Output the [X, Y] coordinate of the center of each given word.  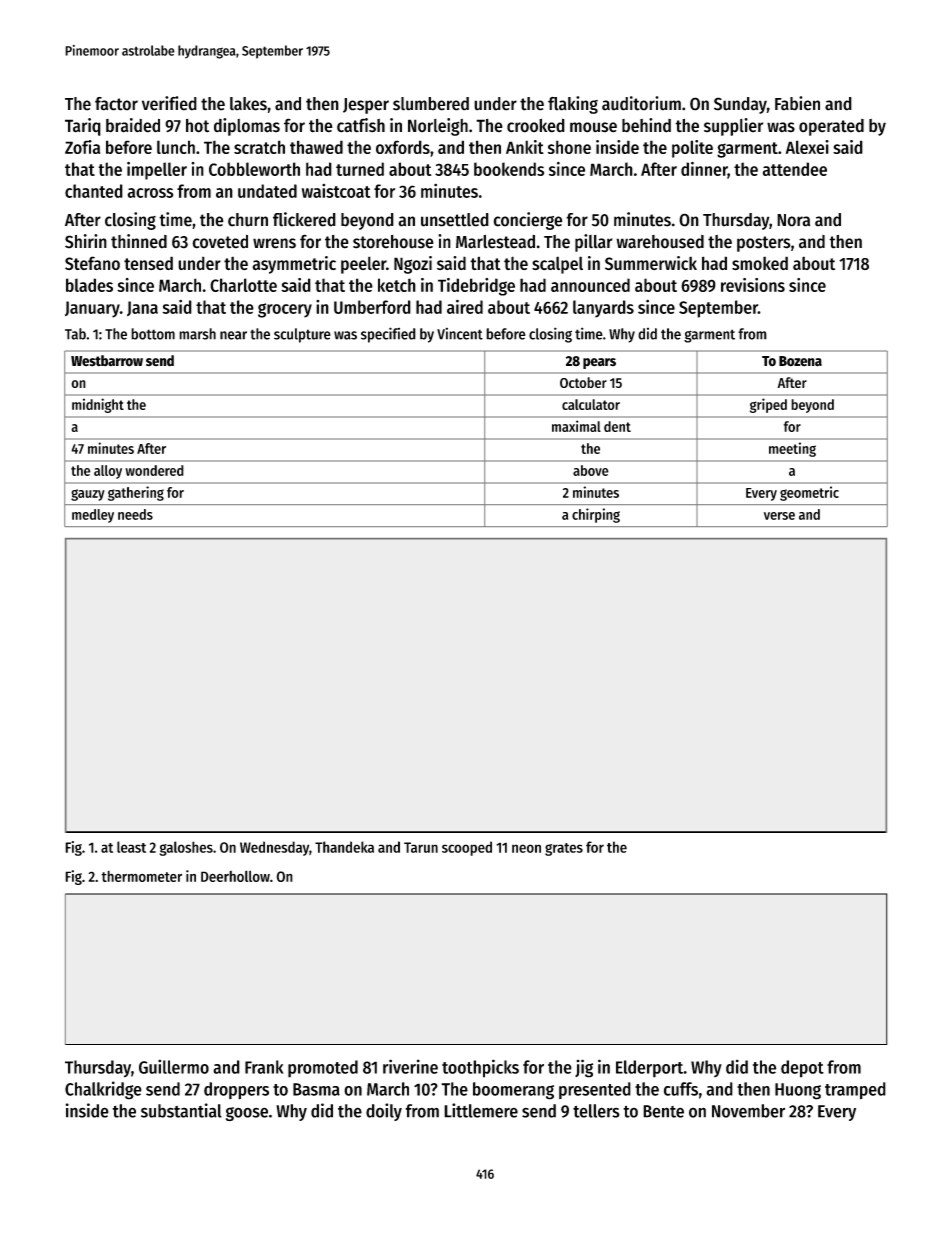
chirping [596, 515]
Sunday [740, 105]
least [131, 847]
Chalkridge [103, 1090]
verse [779, 516]
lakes [248, 104]
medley [93, 516]
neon [526, 848]
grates [564, 849]
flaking [573, 105]
